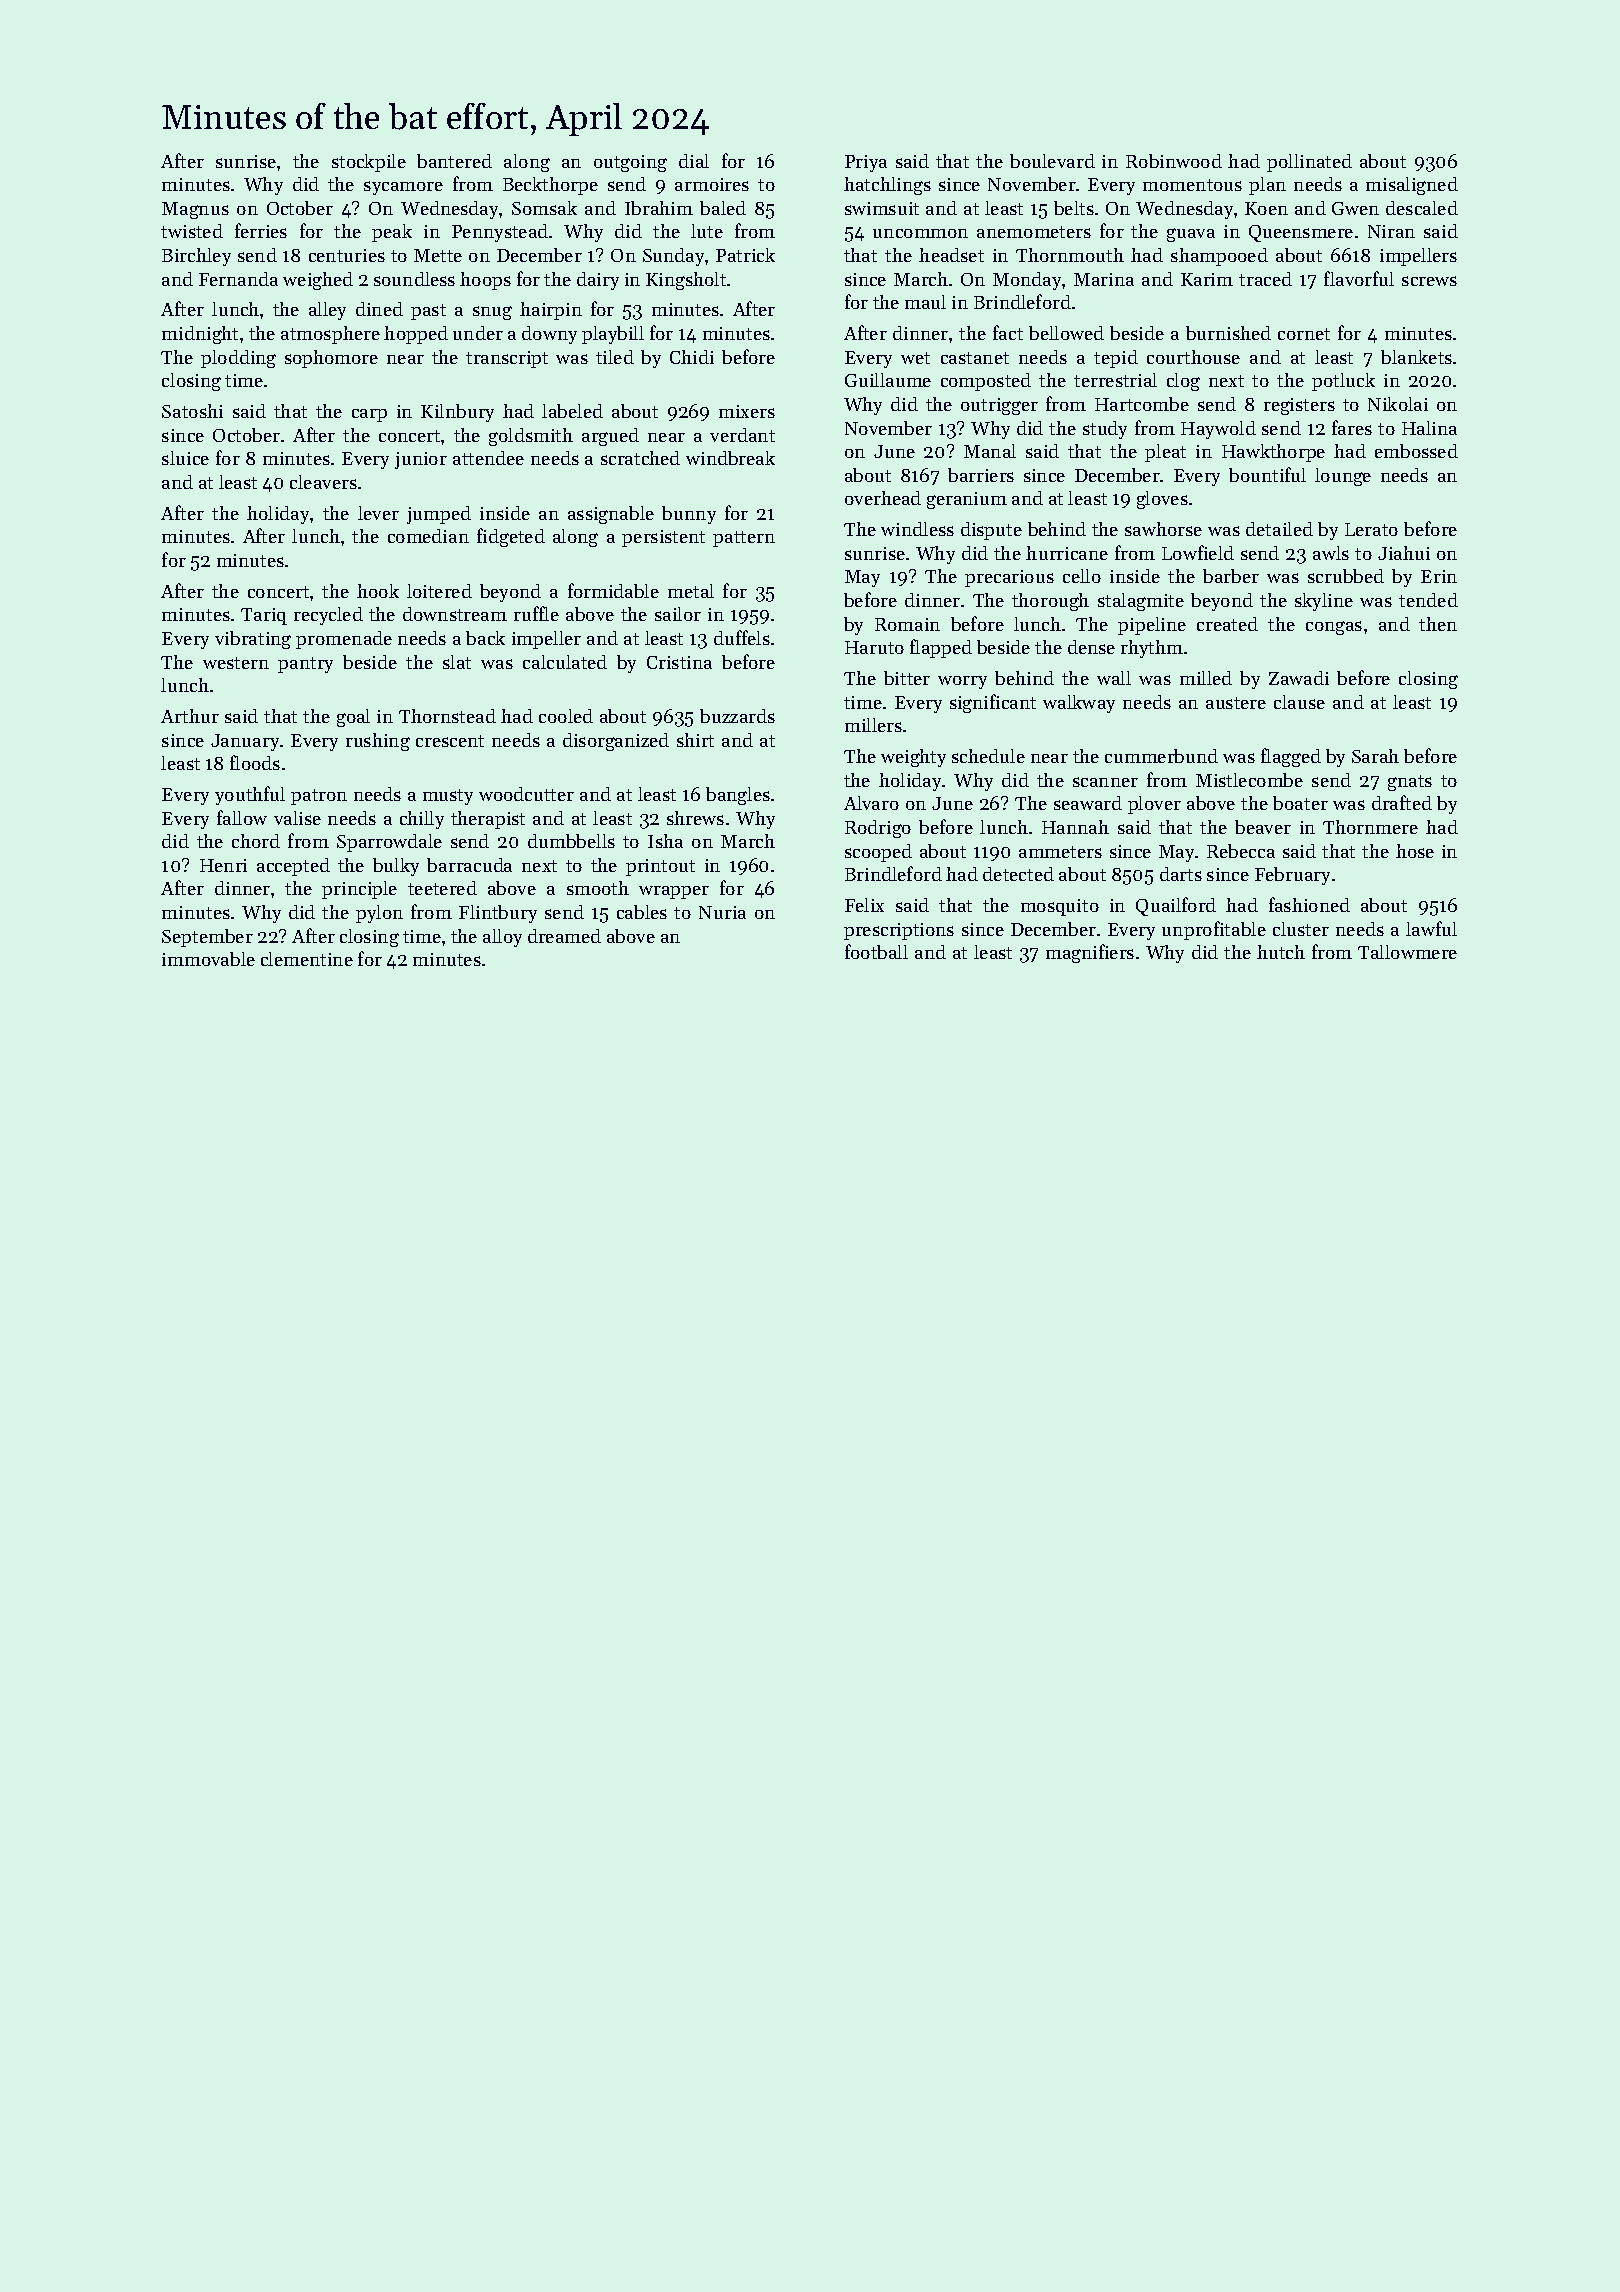 The width and height of the document is (1620, 2292). I want to click on September, so click(207, 938).
